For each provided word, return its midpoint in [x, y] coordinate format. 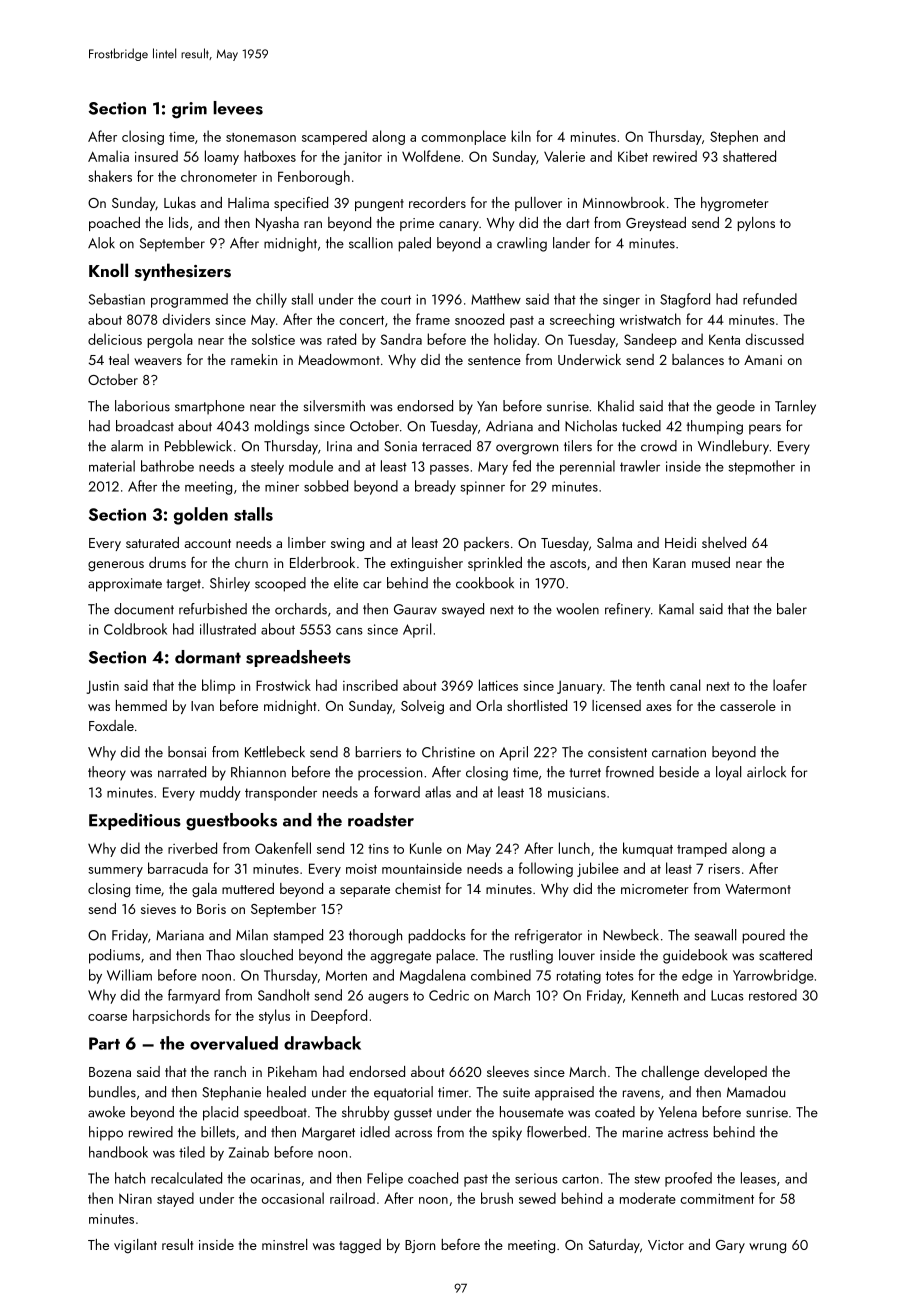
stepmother [762, 467]
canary [459, 226]
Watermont [758, 889]
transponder [281, 793]
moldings [282, 427]
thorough [375, 936]
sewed [537, 1198]
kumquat [648, 849]
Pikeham [292, 1071]
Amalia [108, 156]
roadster [381, 820]
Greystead [656, 224]
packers [486, 544]
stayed [175, 1199]
